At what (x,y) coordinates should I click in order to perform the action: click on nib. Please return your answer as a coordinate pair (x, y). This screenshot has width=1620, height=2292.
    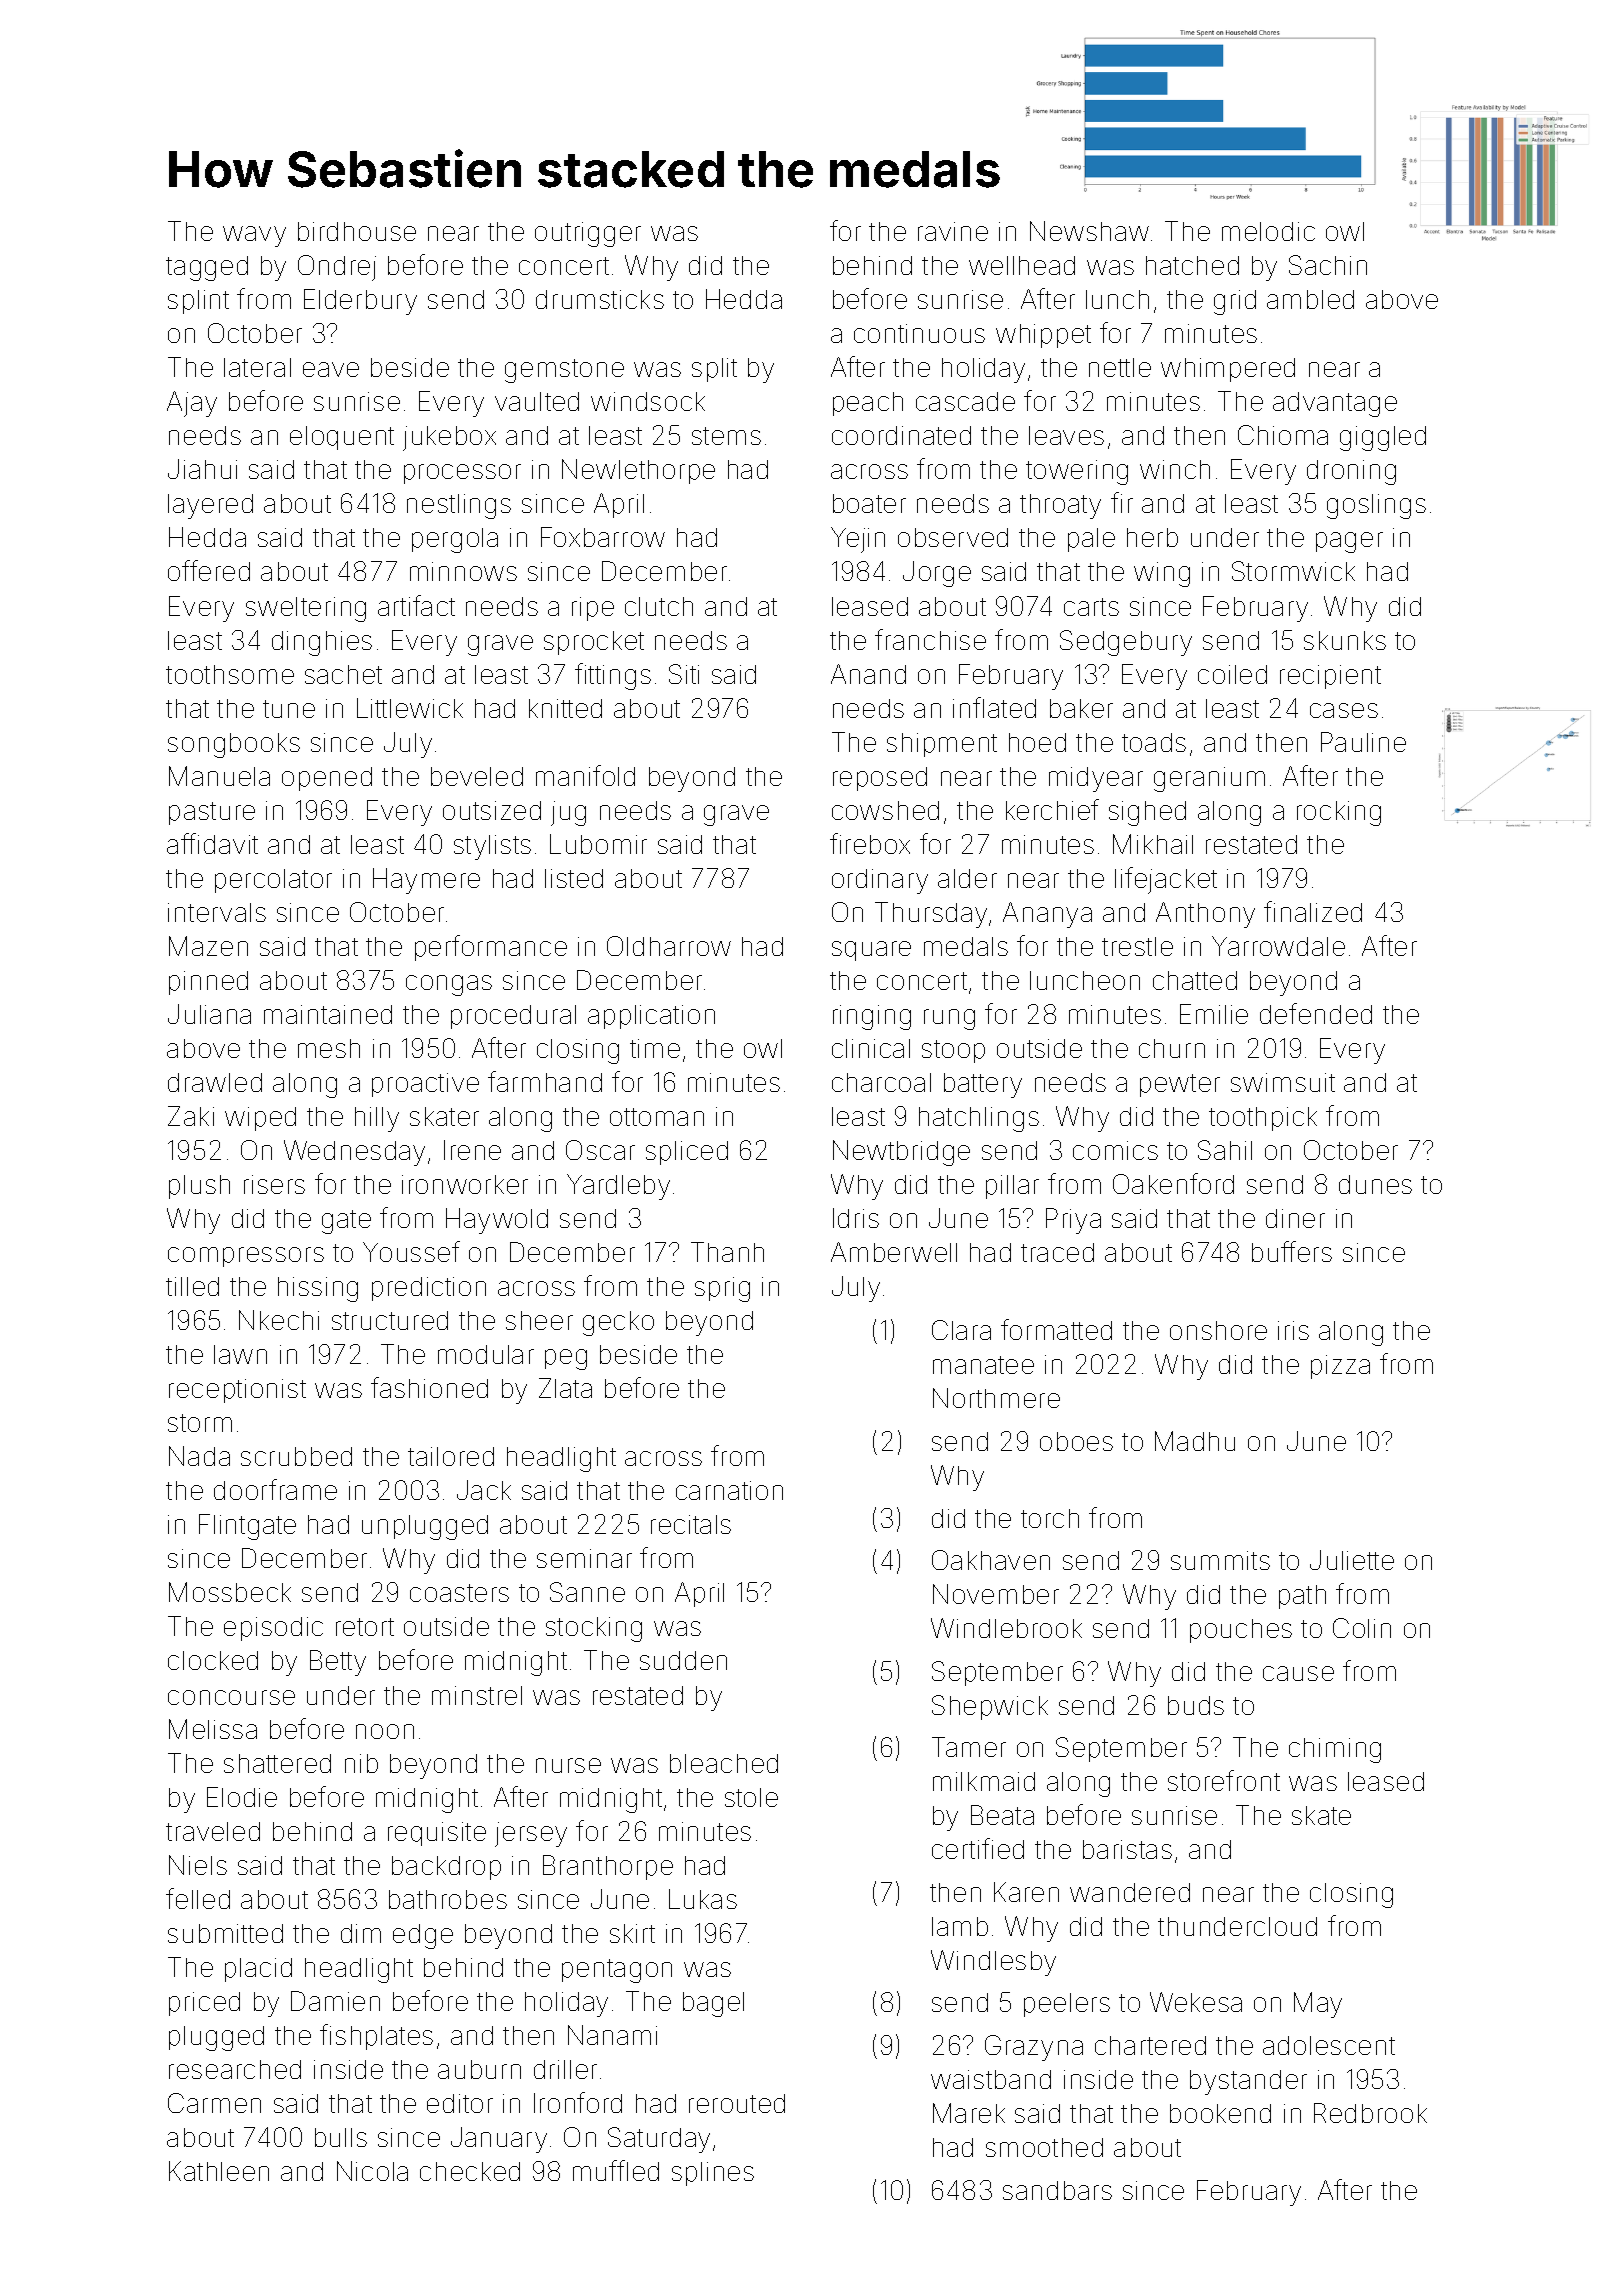
    Looking at the image, I should click on (361, 1763).
